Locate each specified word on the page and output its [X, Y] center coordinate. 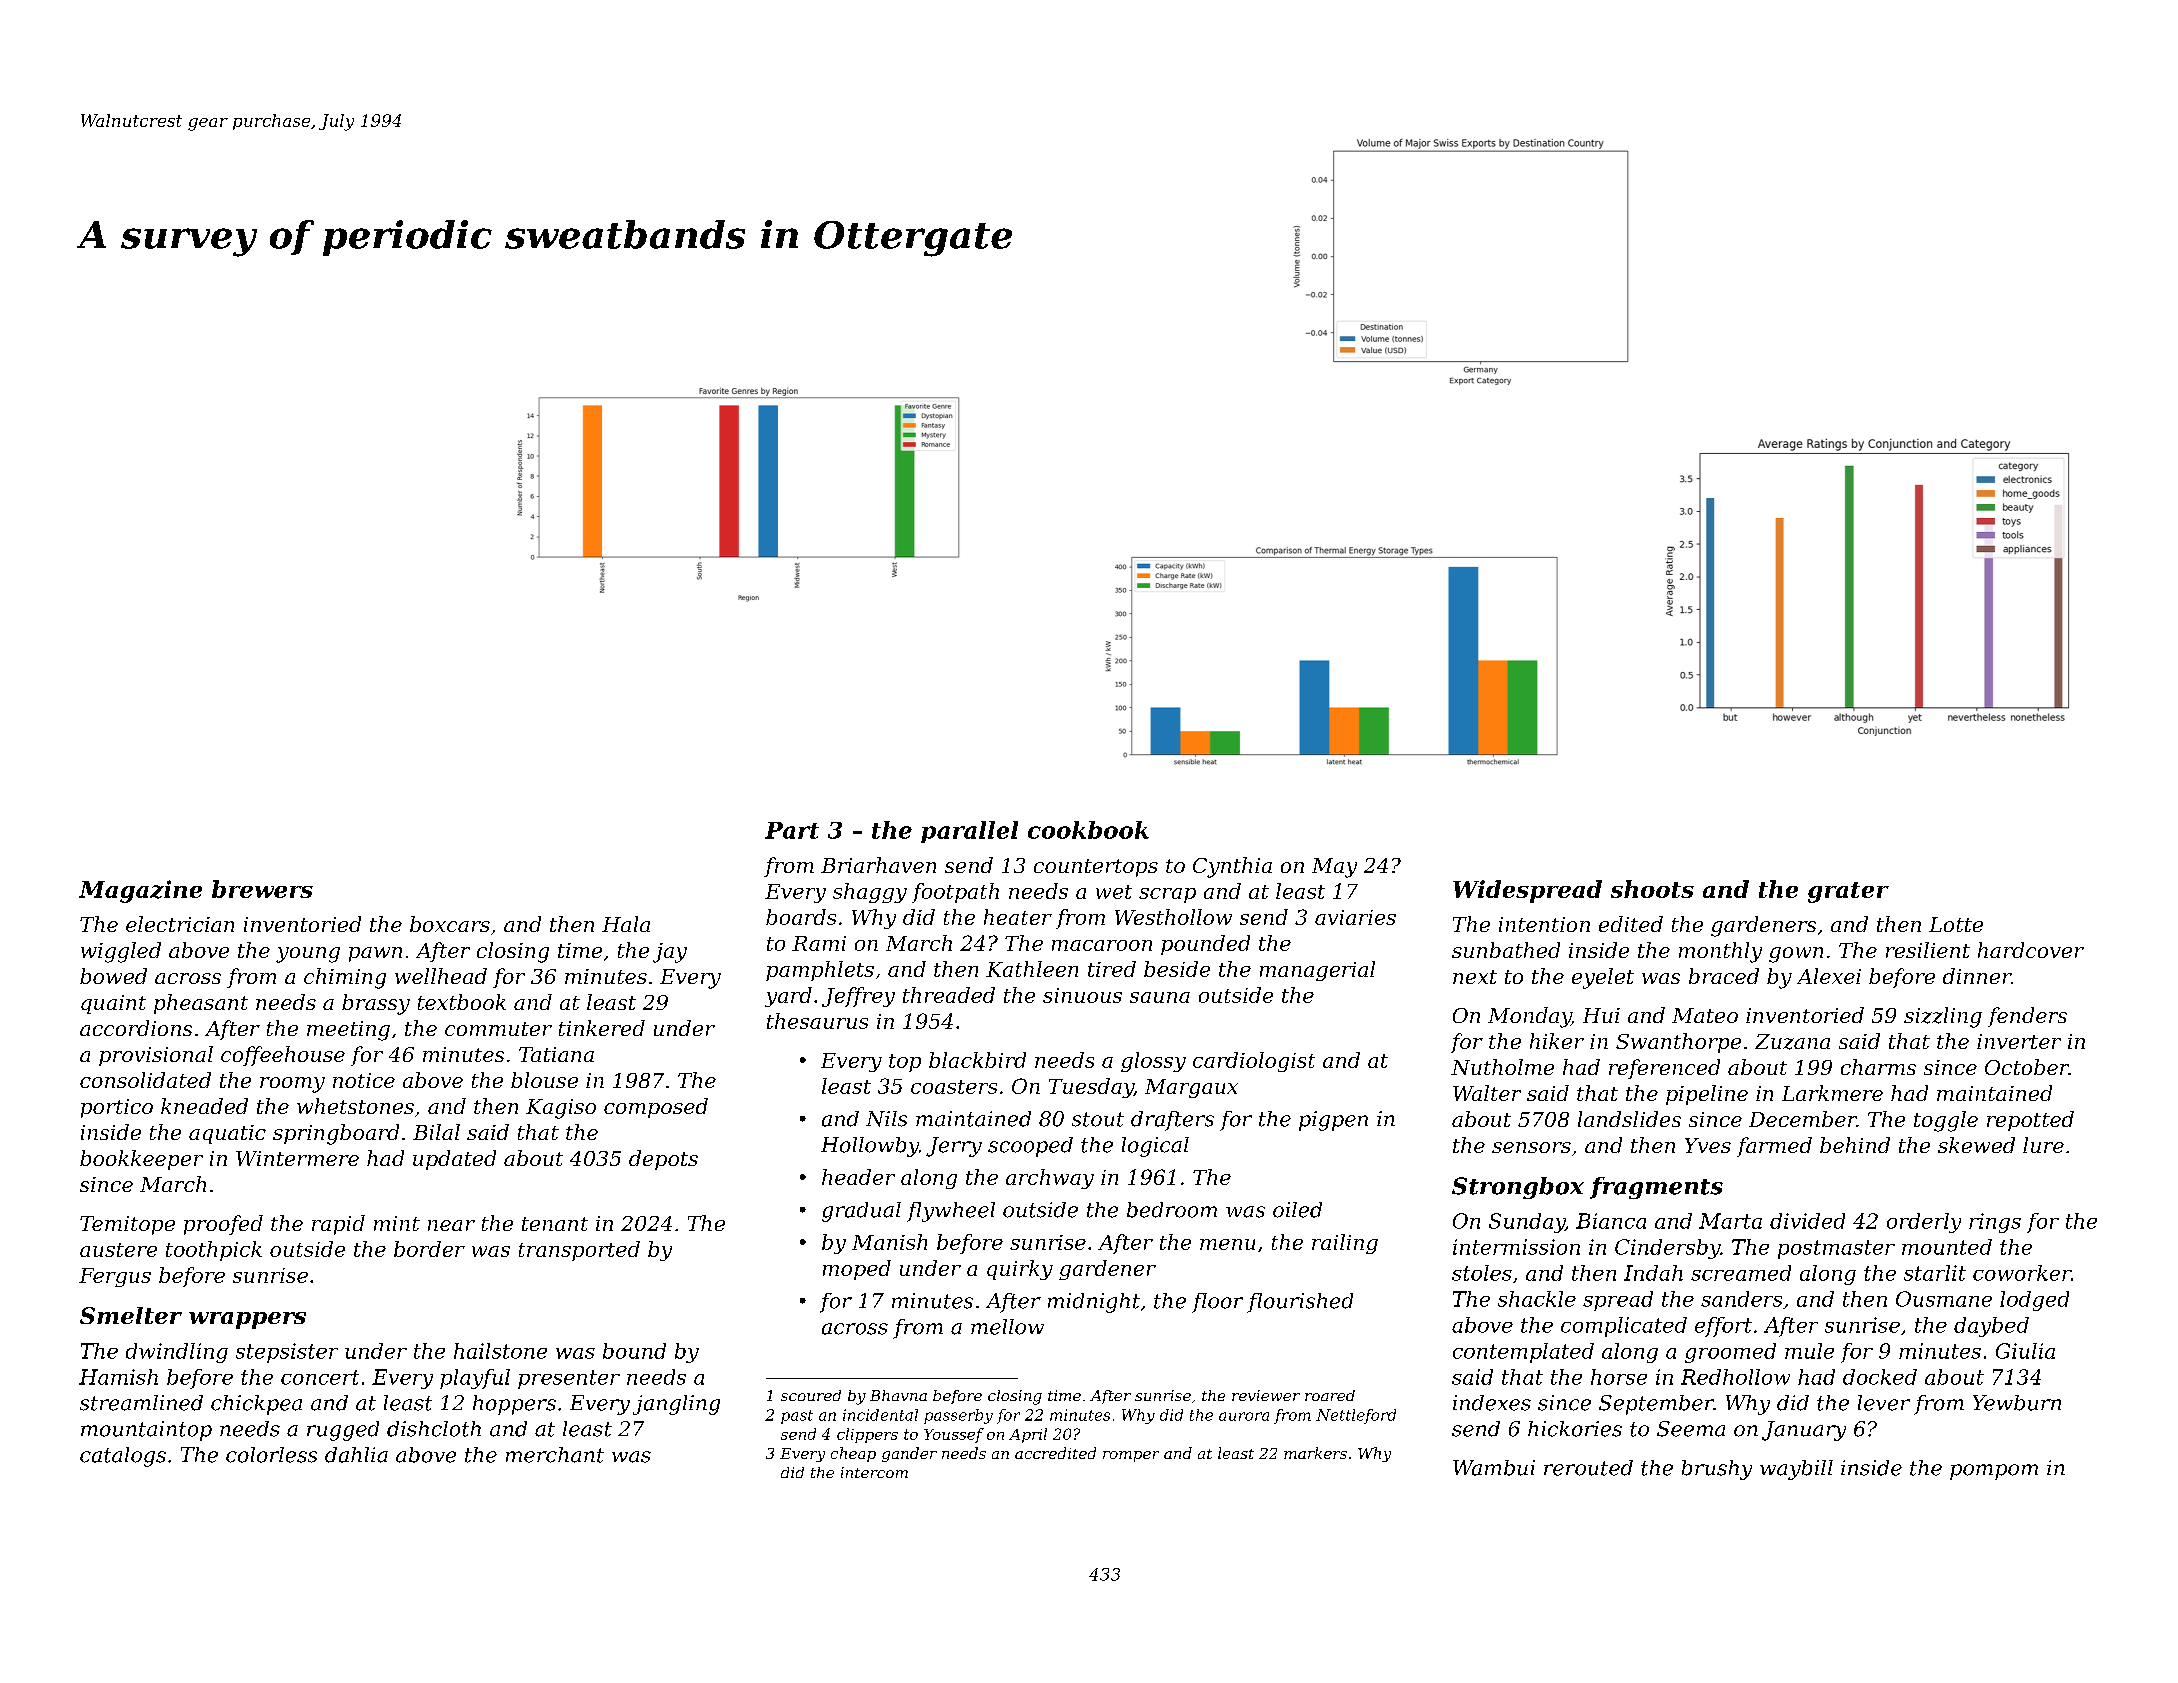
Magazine [140, 891]
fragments [1656, 1188]
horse [1619, 1377]
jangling [676, 1405]
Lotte [1956, 924]
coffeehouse [283, 1056]
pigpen [1333, 1121]
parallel [969, 832]
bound [634, 1351]
